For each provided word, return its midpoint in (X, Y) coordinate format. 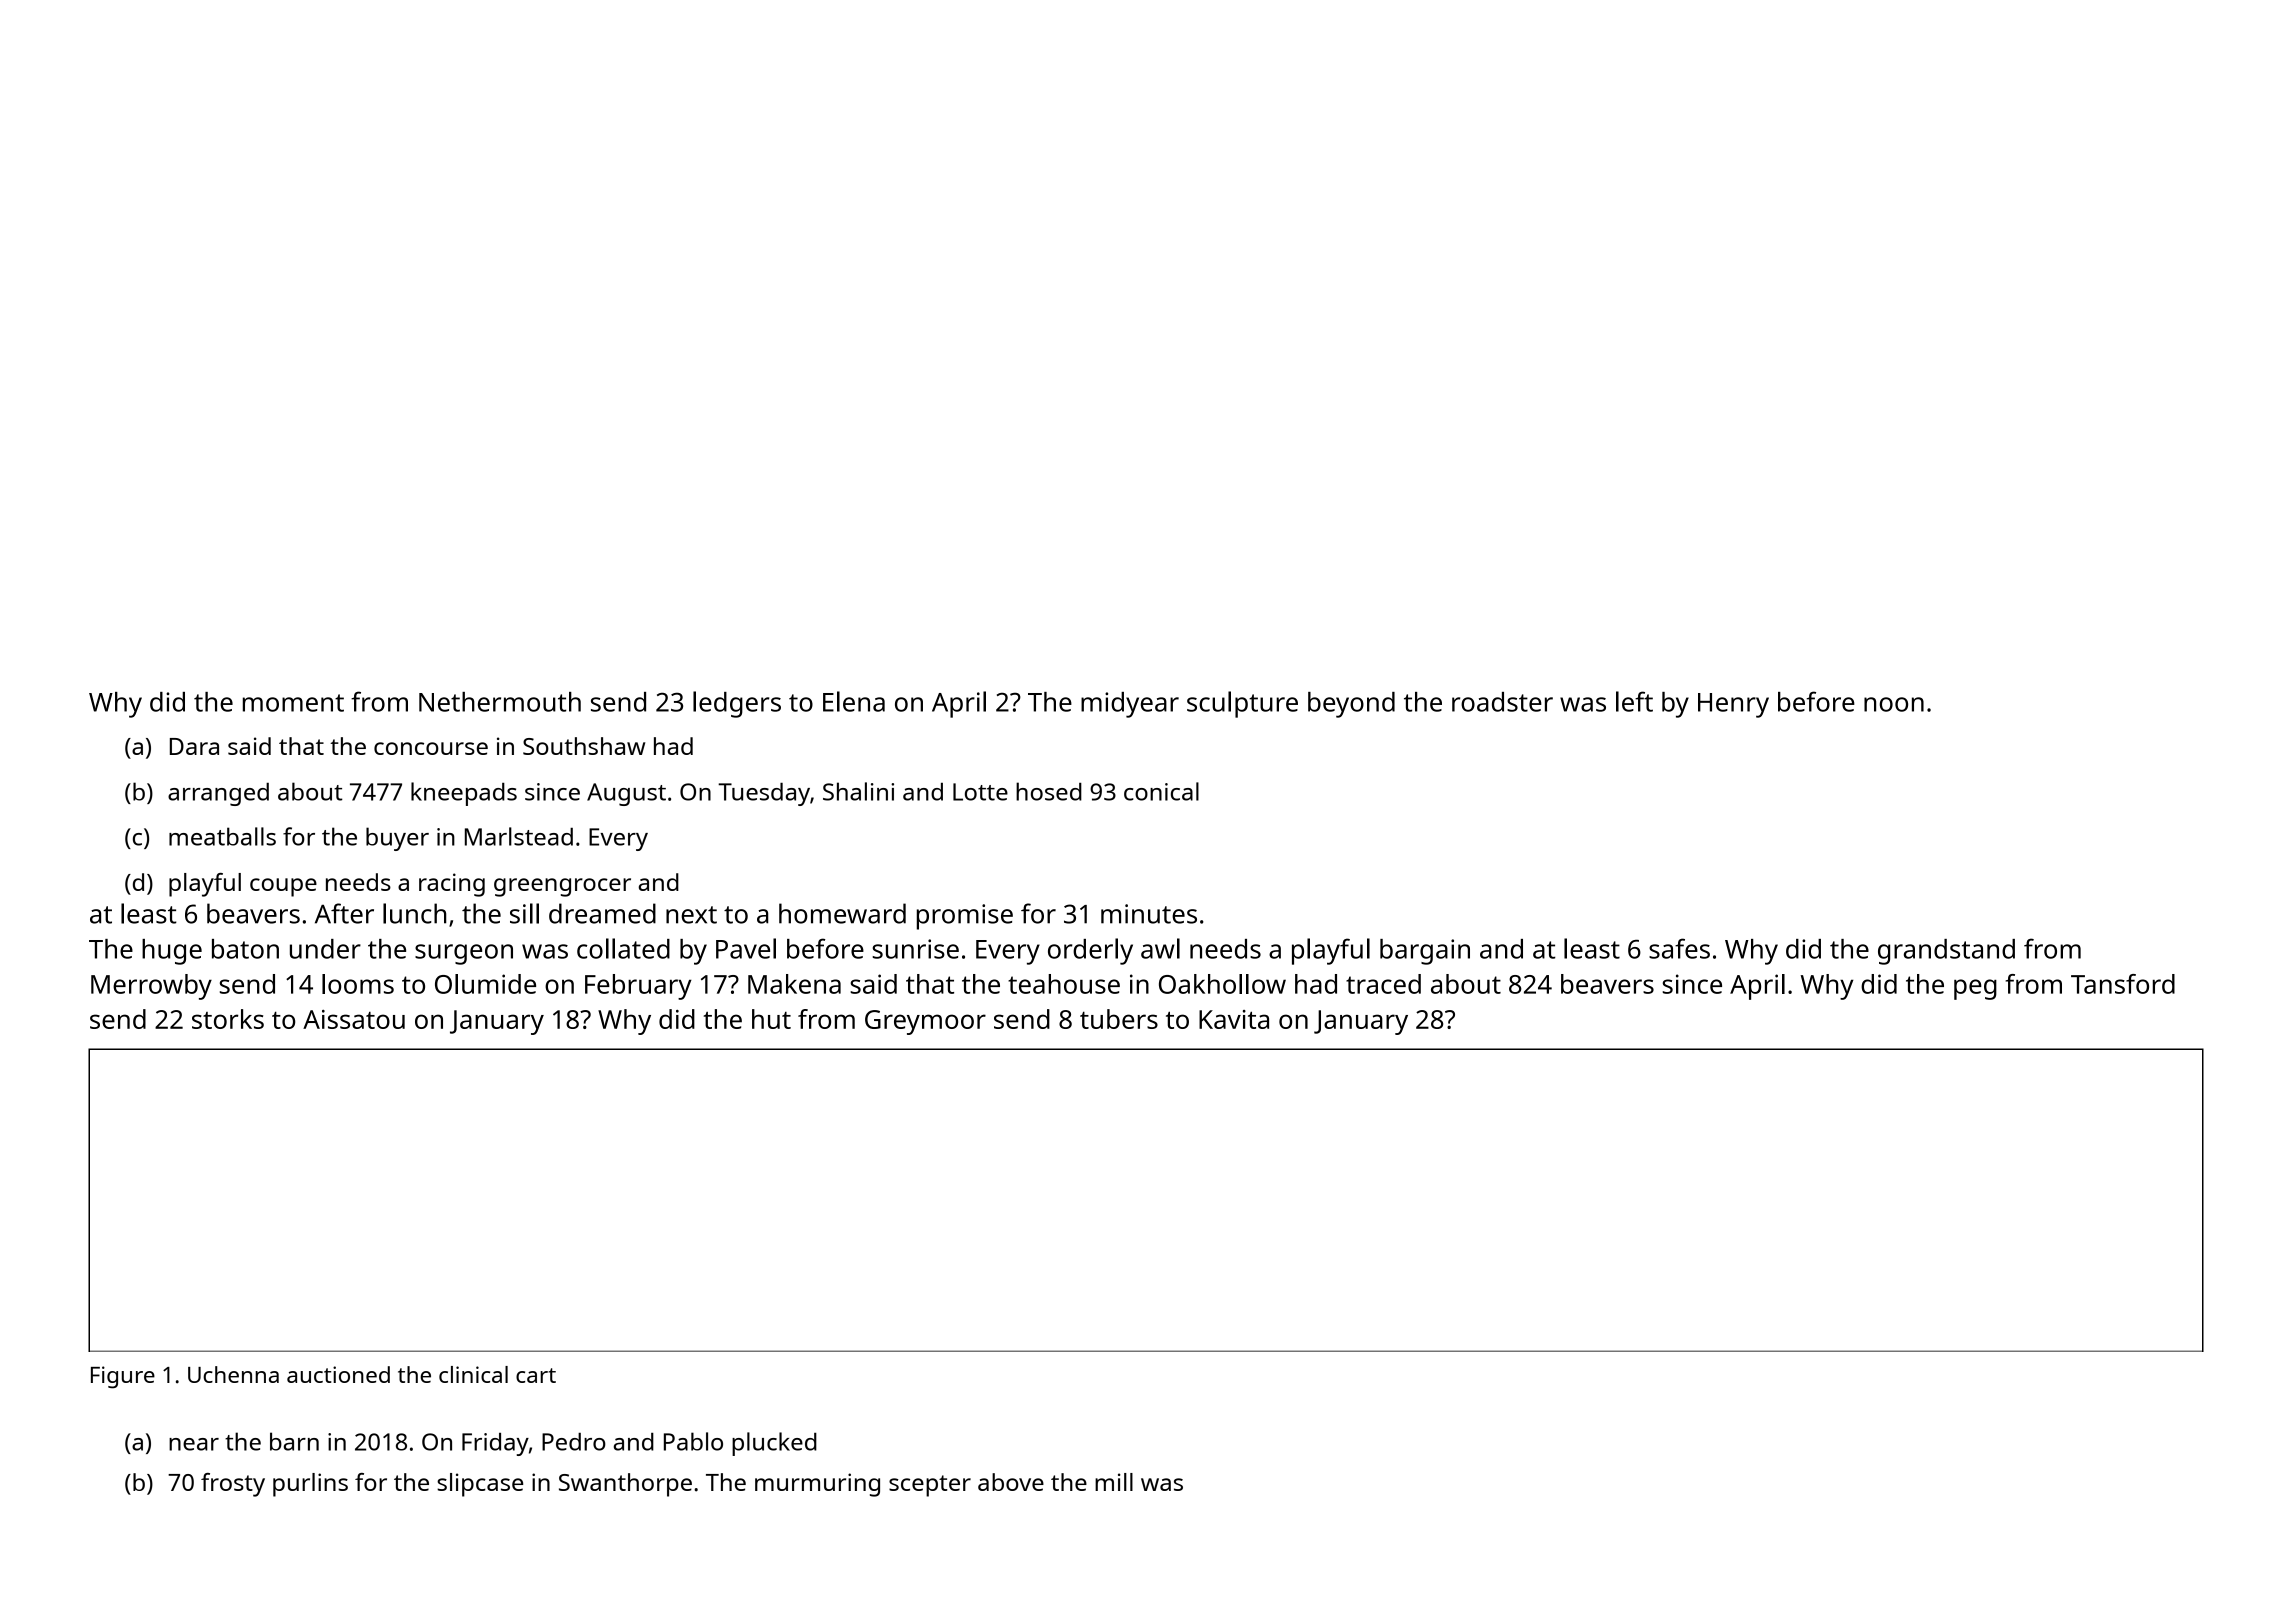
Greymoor (925, 1022)
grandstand (1946, 952)
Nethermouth (500, 702)
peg (1975, 989)
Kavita (1234, 1019)
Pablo (693, 1441)
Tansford (2123, 984)
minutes (1149, 914)
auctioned (338, 1374)
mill (1114, 1482)
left (1634, 701)
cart (536, 1375)
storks (228, 1019)
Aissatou (354, 1019)
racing (452, 885)
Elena (854, 701)
